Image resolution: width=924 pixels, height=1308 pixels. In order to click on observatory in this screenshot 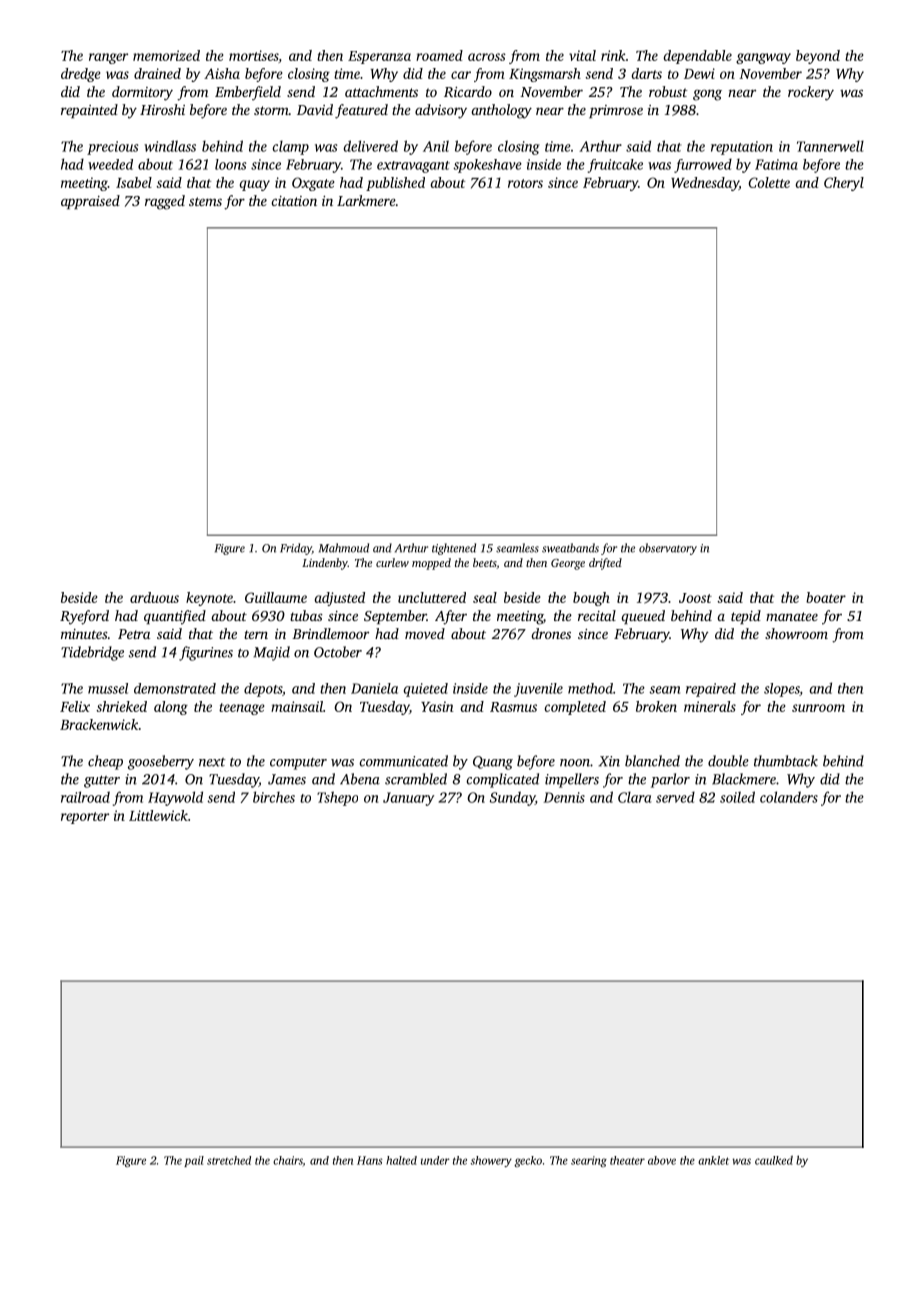, I will do `click(668, 549)`.
